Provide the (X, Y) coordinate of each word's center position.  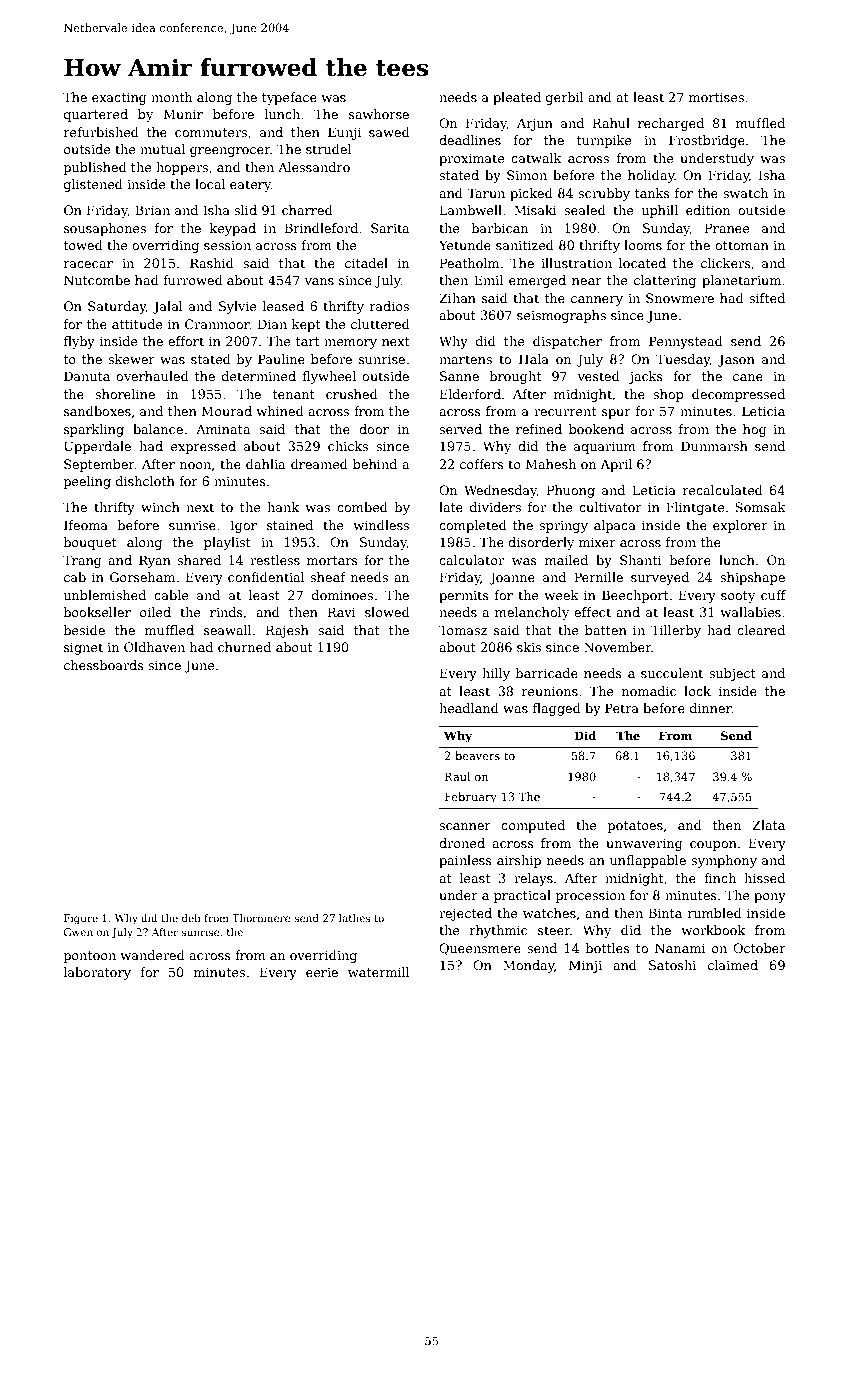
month (171, 97)
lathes (354, 918)
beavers (477, 755)
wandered (152, 955)
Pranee (727, 228)
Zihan (457, 298)
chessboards (104, 665)
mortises (716, 97)
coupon (713, 846)
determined (259, 376)
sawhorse (379, 114)
